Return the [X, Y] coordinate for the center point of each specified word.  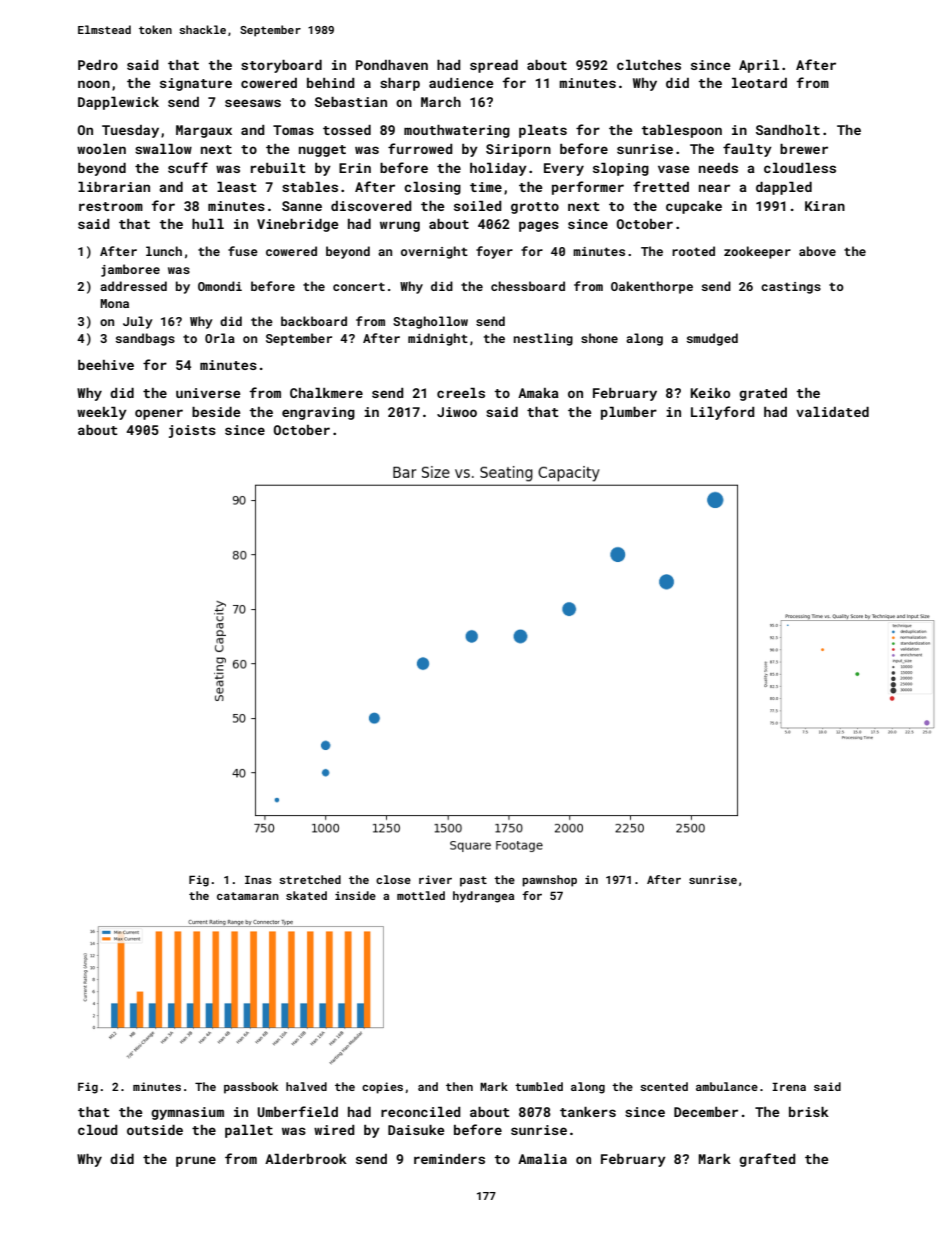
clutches [649, 65]
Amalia [542, 1159]
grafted [767, 1160]
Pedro [98, 65]
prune [196, 1161]
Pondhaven [392, 65]
